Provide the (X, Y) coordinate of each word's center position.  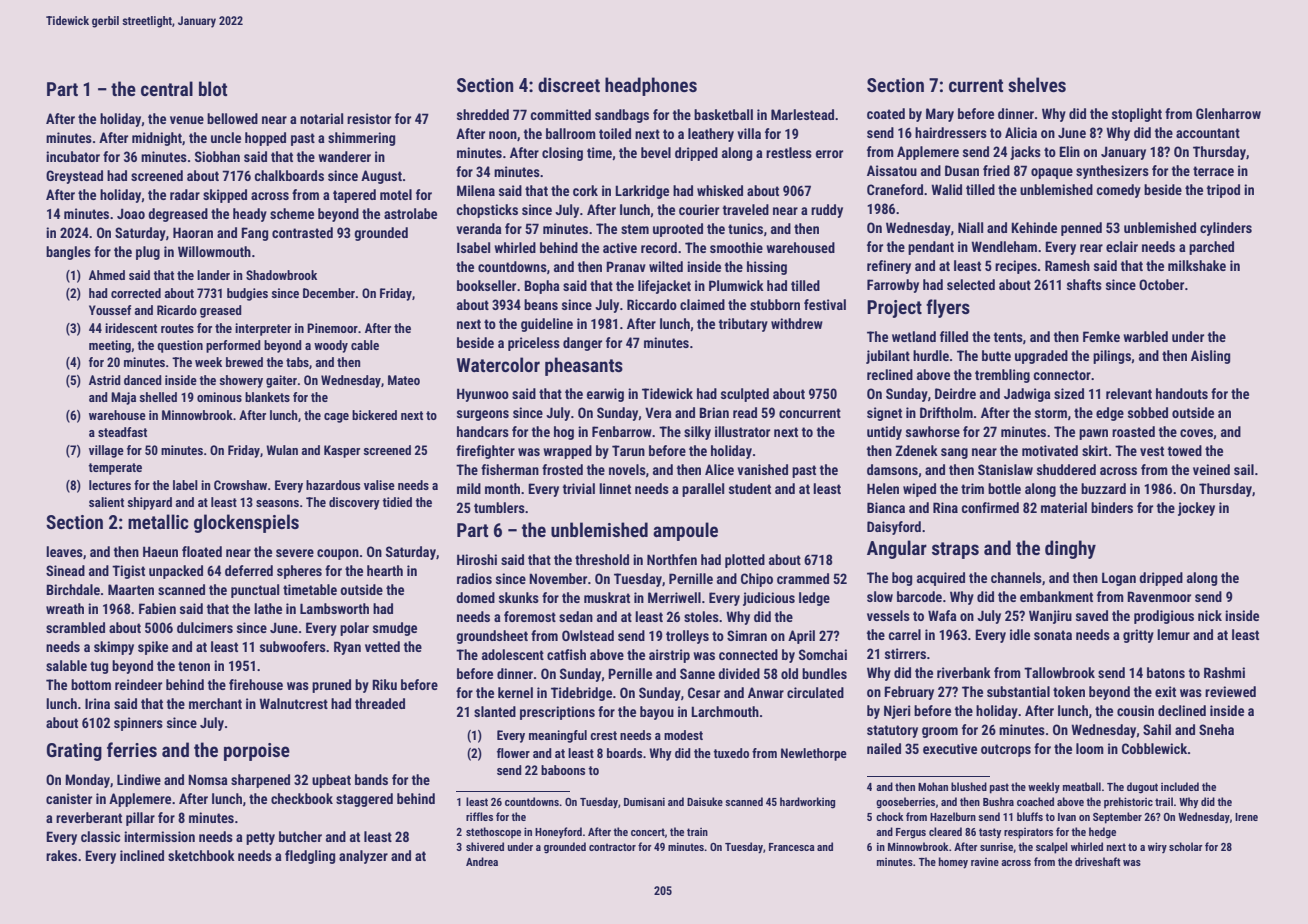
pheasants (584, 366)
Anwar (766, 692)
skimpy (114, 648)
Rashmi (1224, 672)
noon (503, 135)
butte (996, 355)
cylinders (1226, 229)
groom (940, 732)
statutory (892, 731)
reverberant (89, 817)
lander (213, 275)
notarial (321, 118)
